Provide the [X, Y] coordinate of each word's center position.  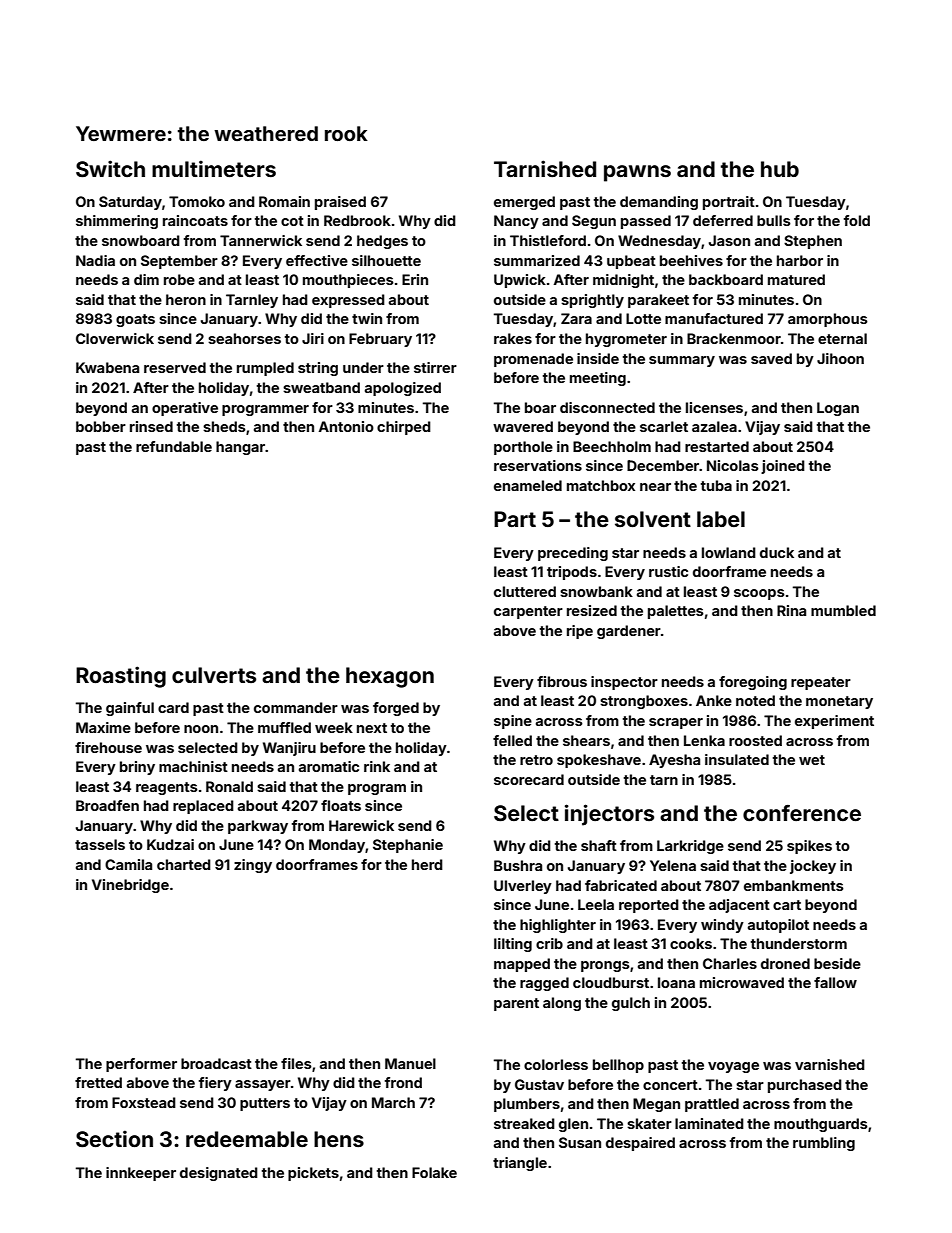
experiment [834, 722]
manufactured [714, 318]
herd [427, 864]
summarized [537, 260]
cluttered [525, 591]
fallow [835, 982]
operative [185, 409]
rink [377, 766]
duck [777, 552]
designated [219, 1174]
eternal [842, 338]
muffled [284, 727]
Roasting [121, 677]
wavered [523, 426]
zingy [253, 866]
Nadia [95, 260]
